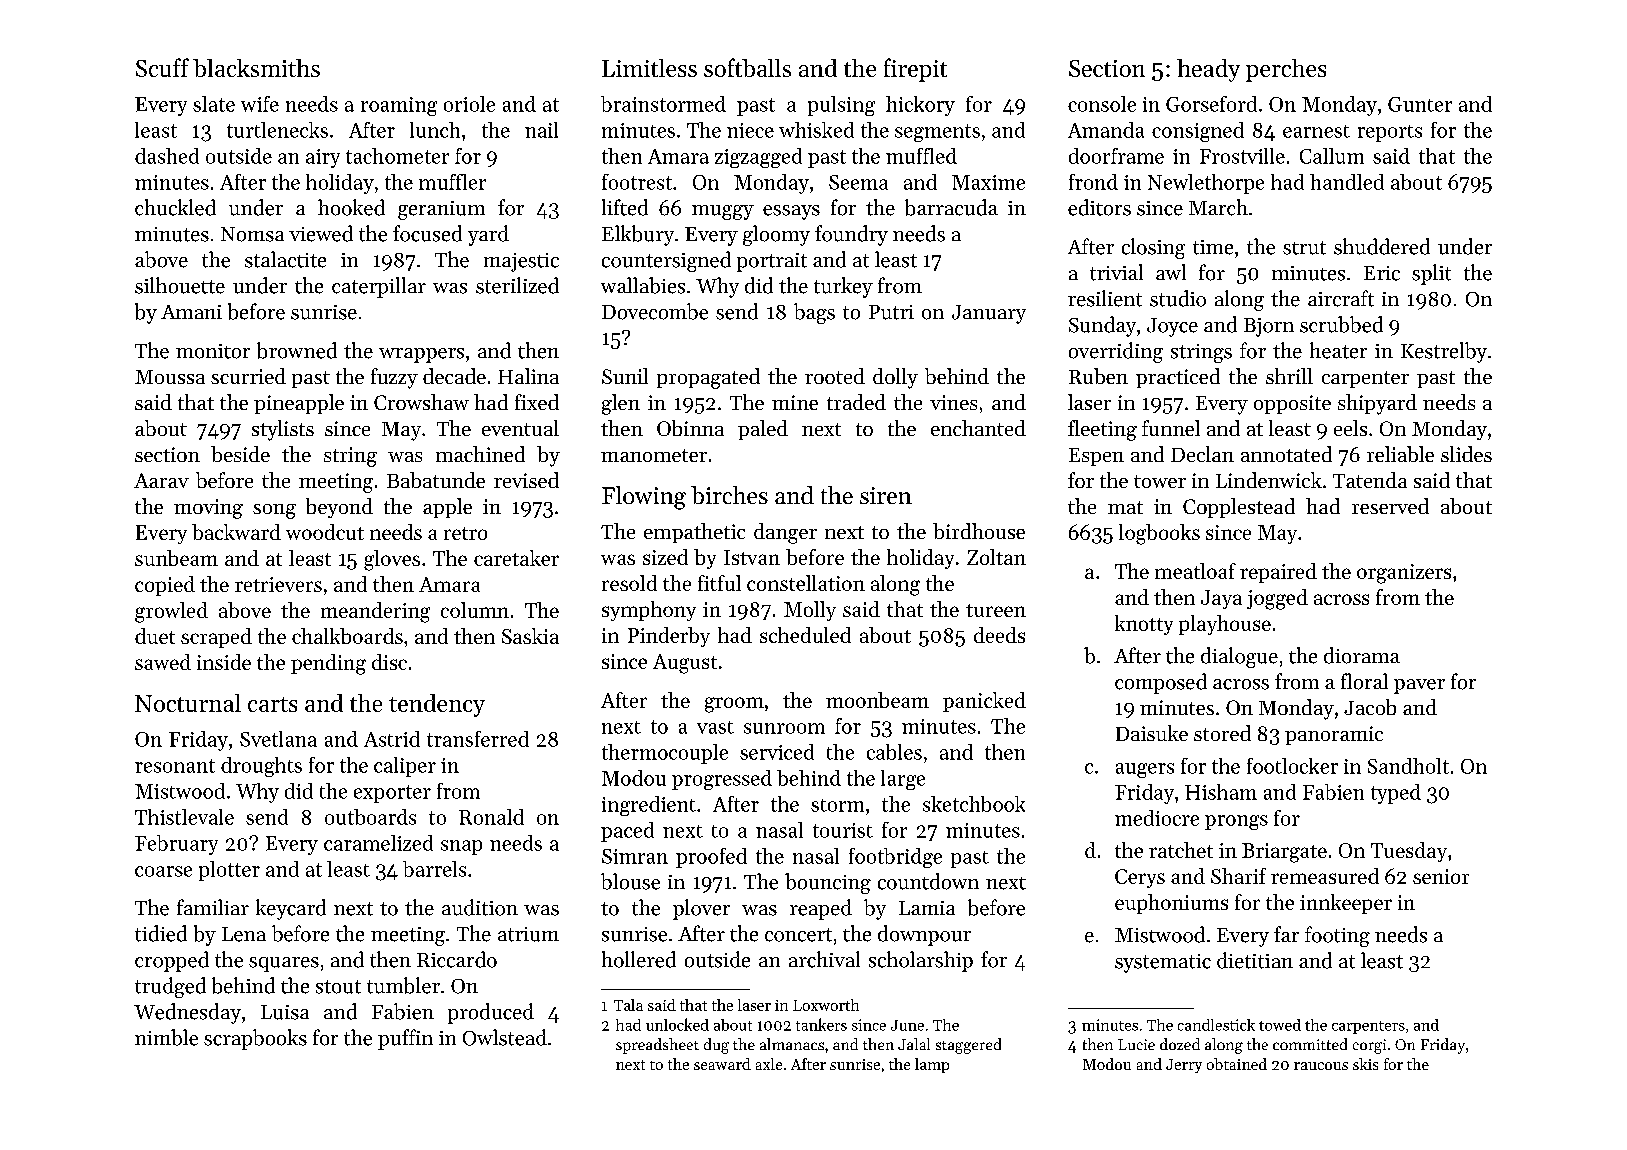  Describe the element at coordinates (716, 1046) in the page. I see `dug` at that location.
